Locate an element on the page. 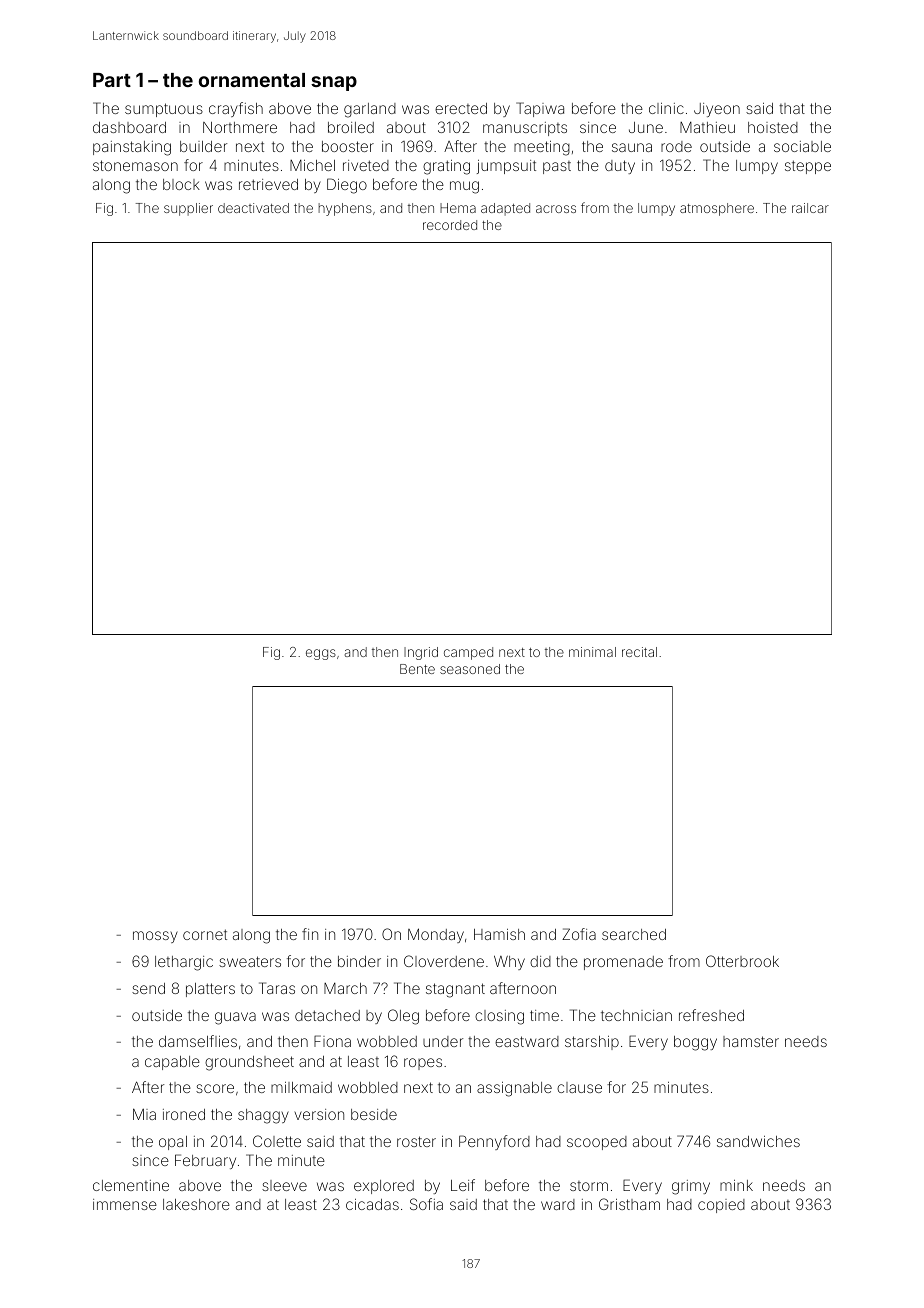 Image resolution: width=924 pixels, height=1308 pixels. erected is located at coordinates (461, 108).
